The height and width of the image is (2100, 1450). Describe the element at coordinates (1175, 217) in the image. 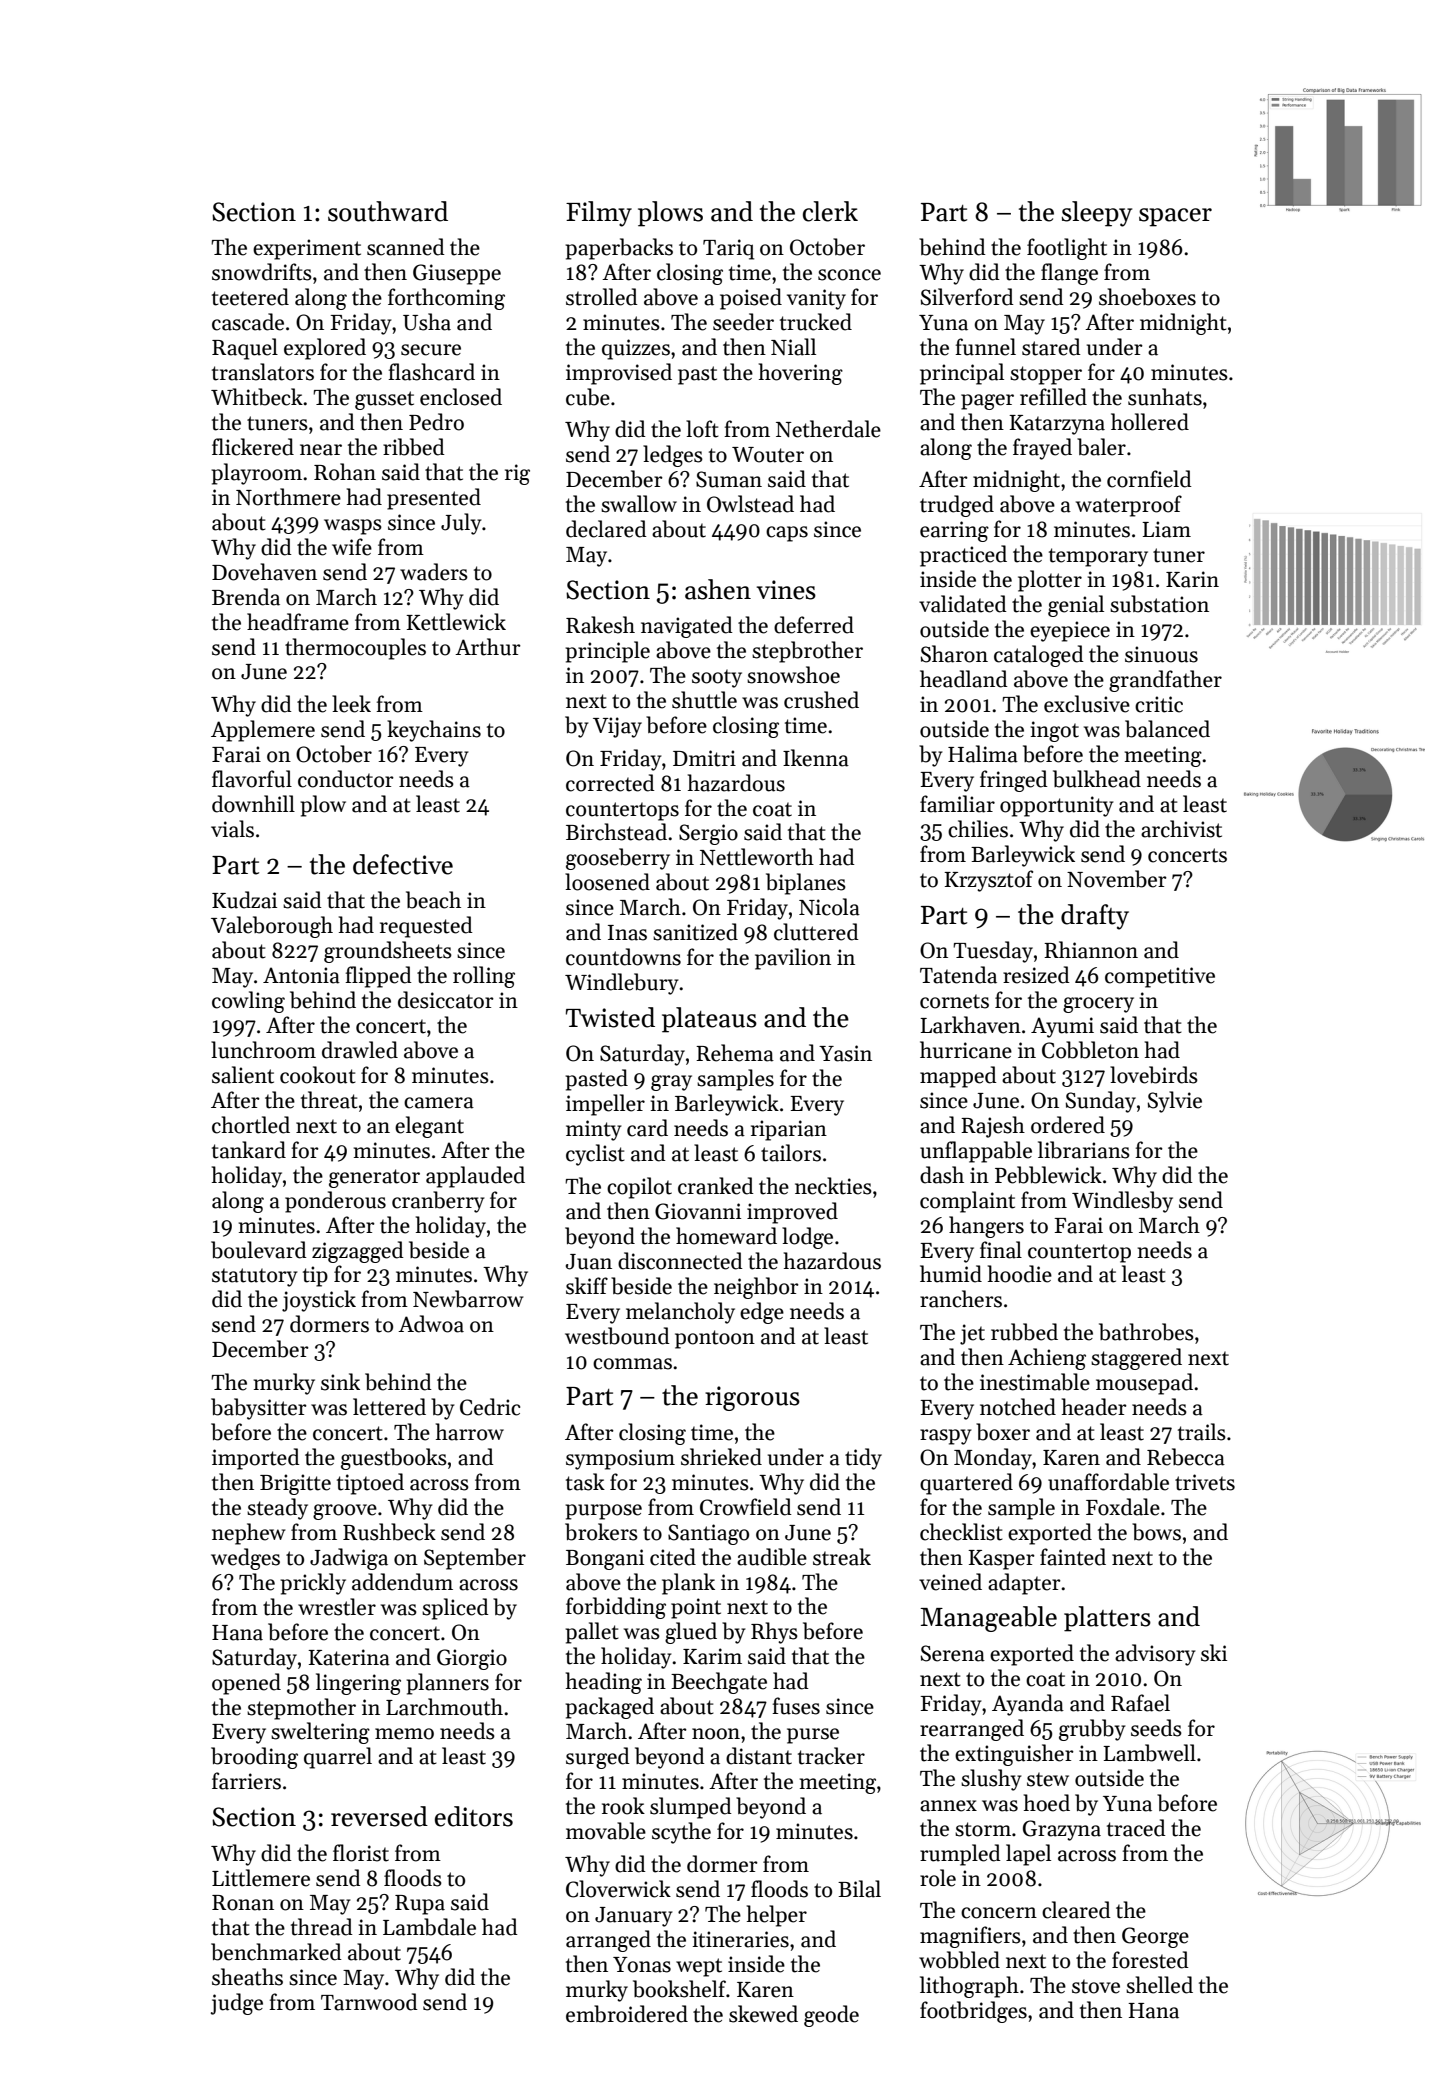

I see `spacer` at that location.
